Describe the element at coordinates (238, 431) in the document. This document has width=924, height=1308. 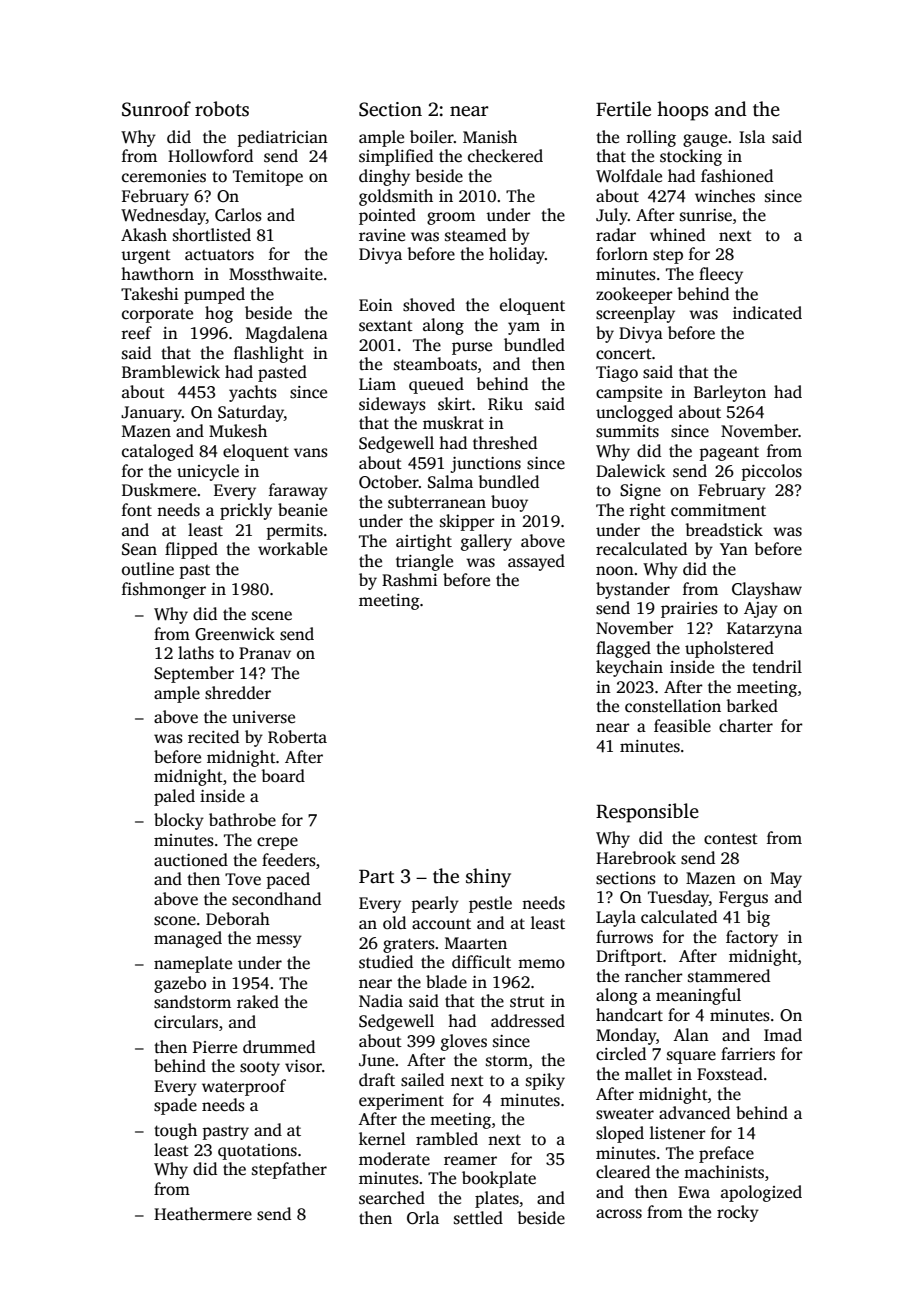
I see `Mukesh` at that location.
